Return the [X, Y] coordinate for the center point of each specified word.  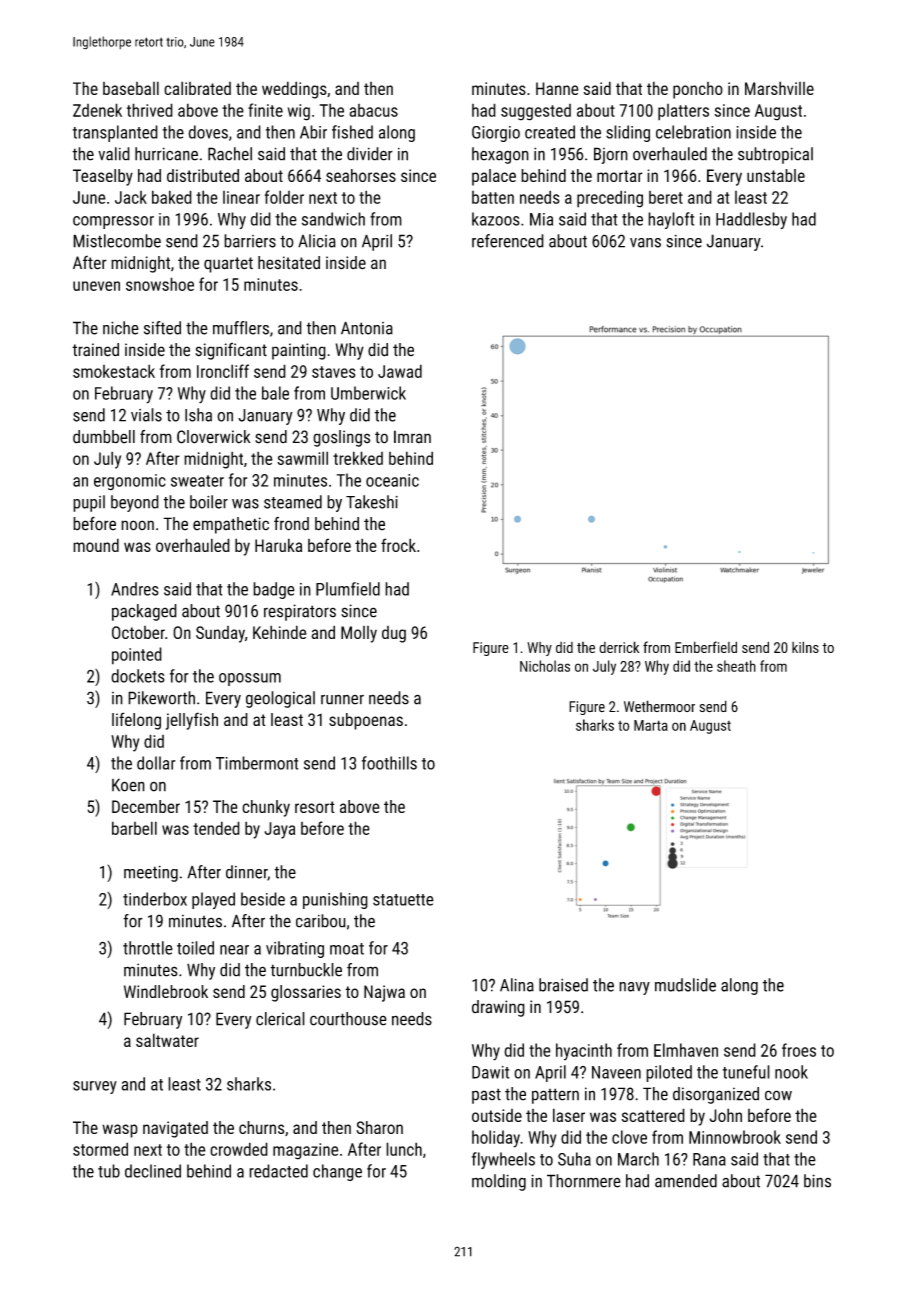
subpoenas [366, 721]
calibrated [197, 88]
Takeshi [372, 502]
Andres [135, 589]
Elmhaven [686, 1050]
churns [262, 1127]
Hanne [557, 88]
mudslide [685, 985]
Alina [517, 985]
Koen [128, 785]
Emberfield [706, 647]
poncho [698, 90]
